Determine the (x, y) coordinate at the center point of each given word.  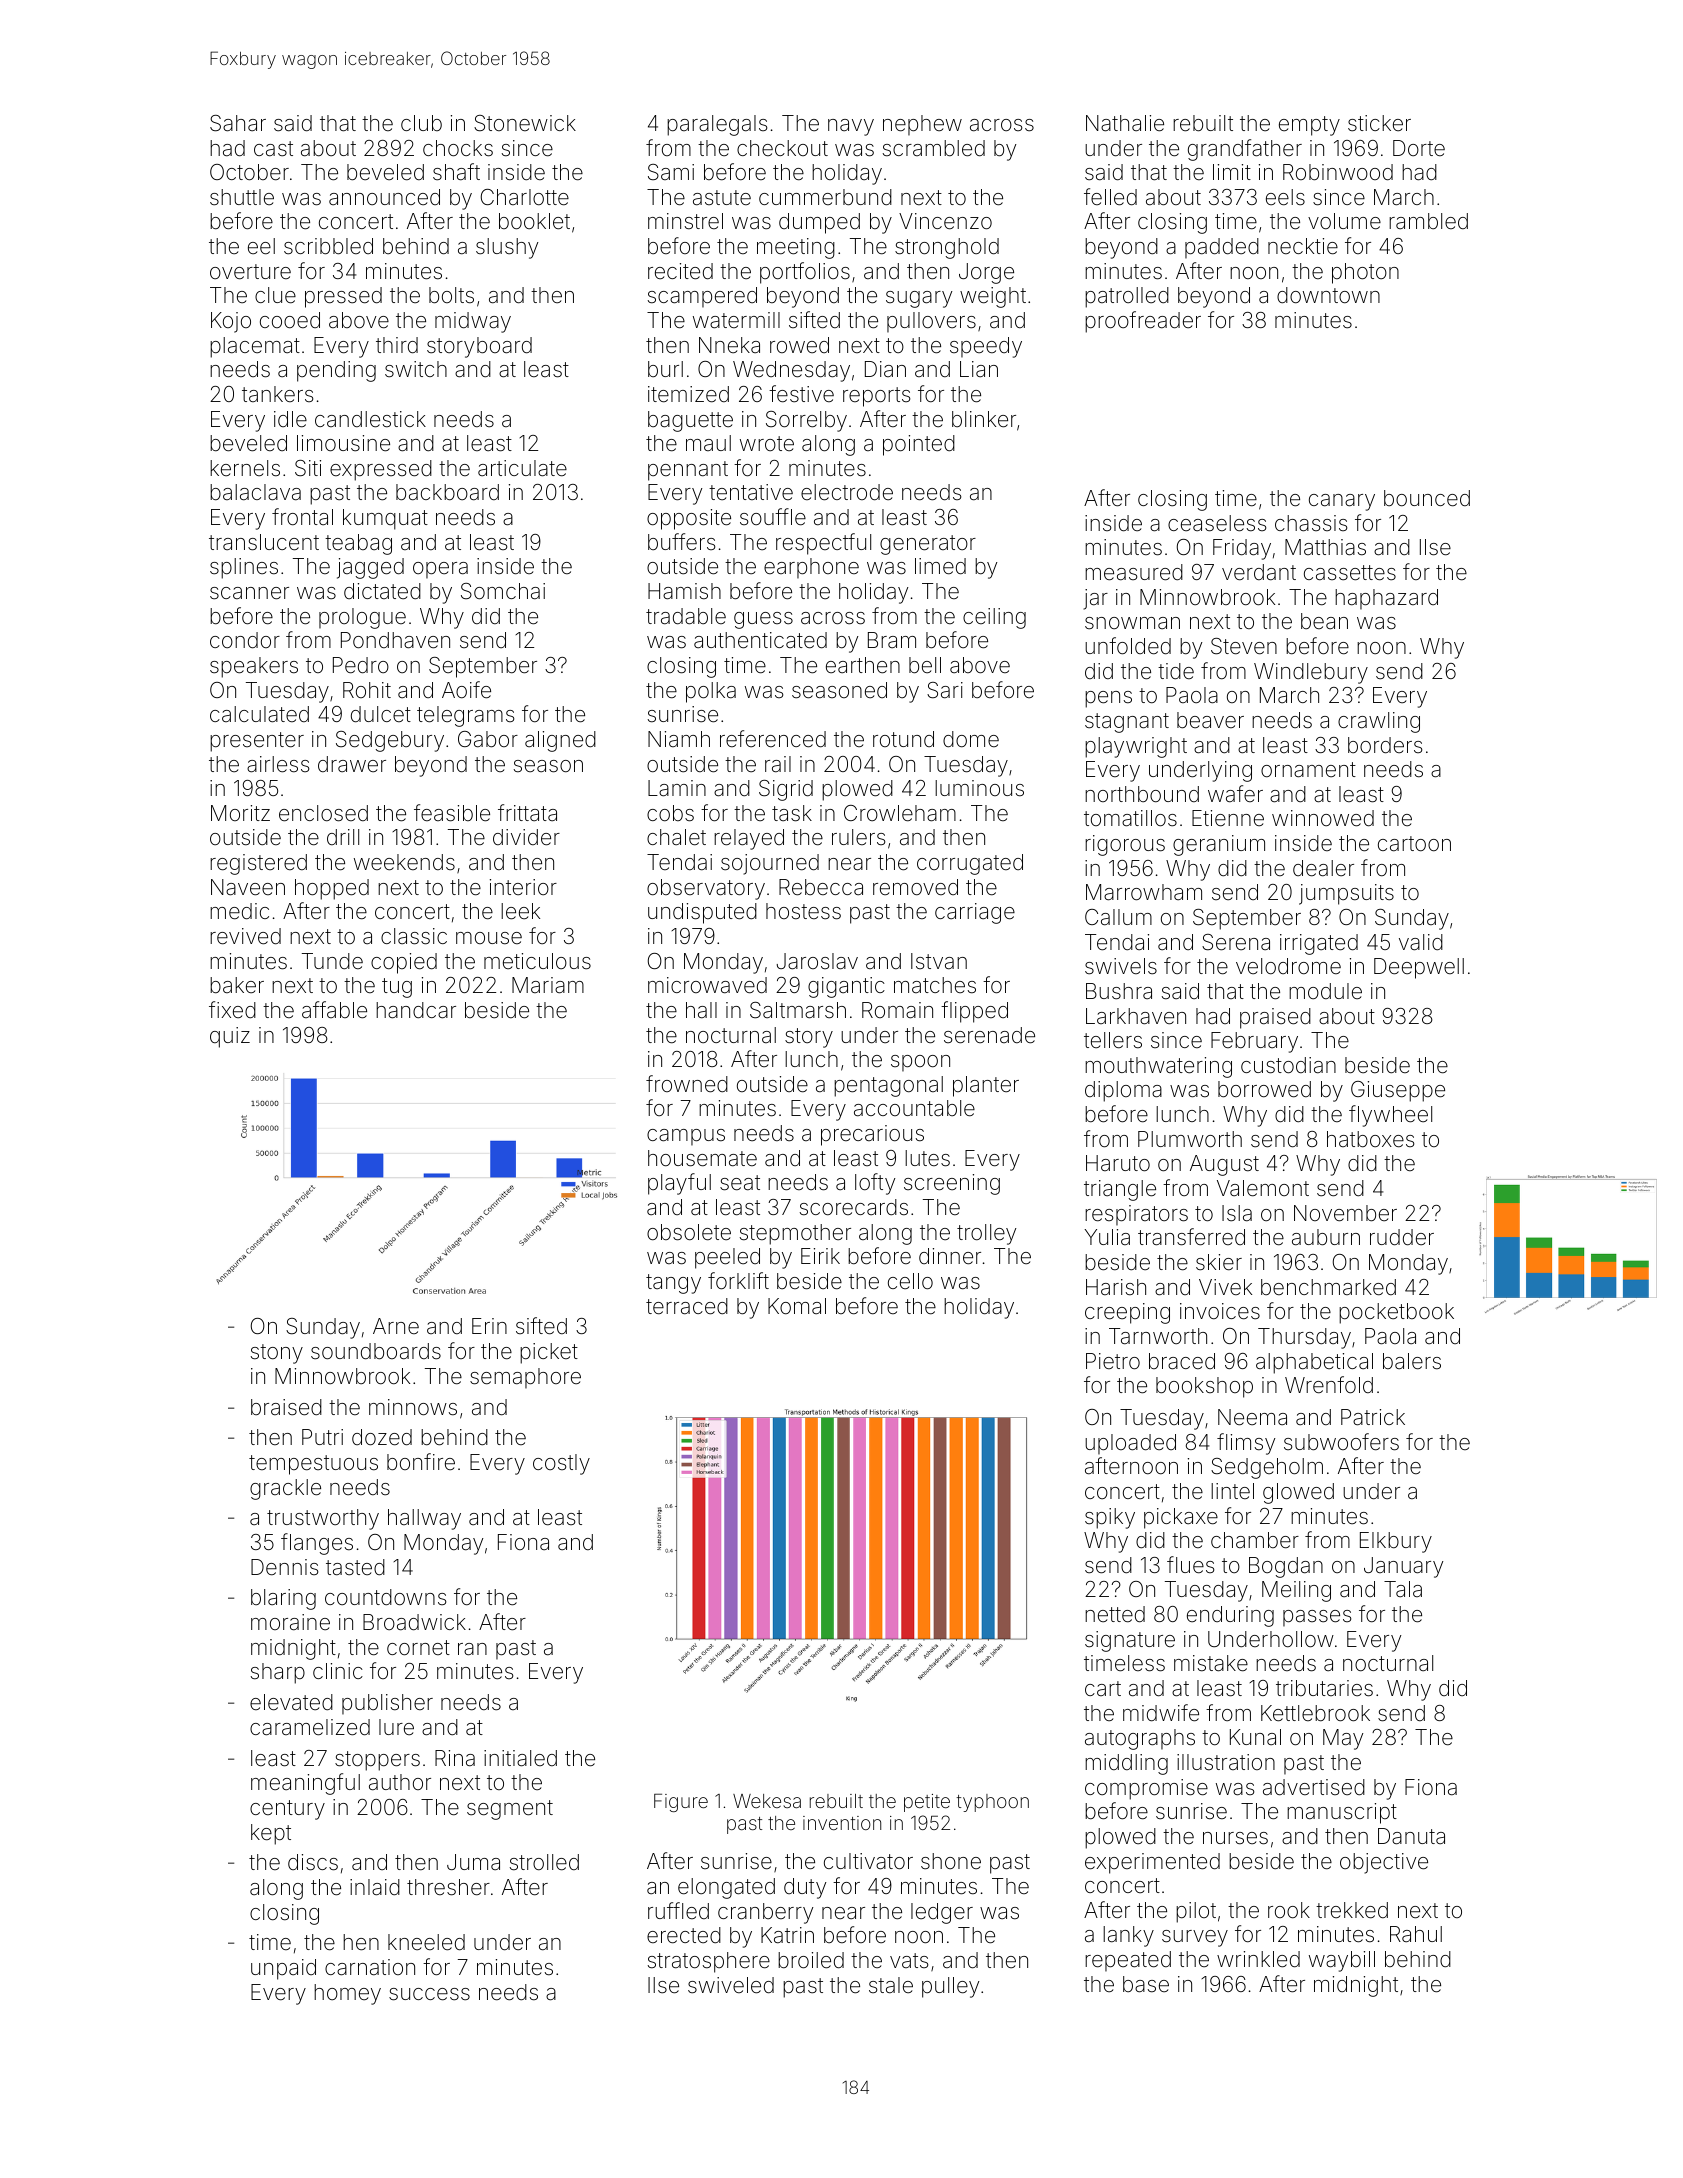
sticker (1379, 123)
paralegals (717, 125)
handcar (416, 1010)
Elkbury (1396, 1542)
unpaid (283, 1969)
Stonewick (525, 123)
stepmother (795, 1234)
